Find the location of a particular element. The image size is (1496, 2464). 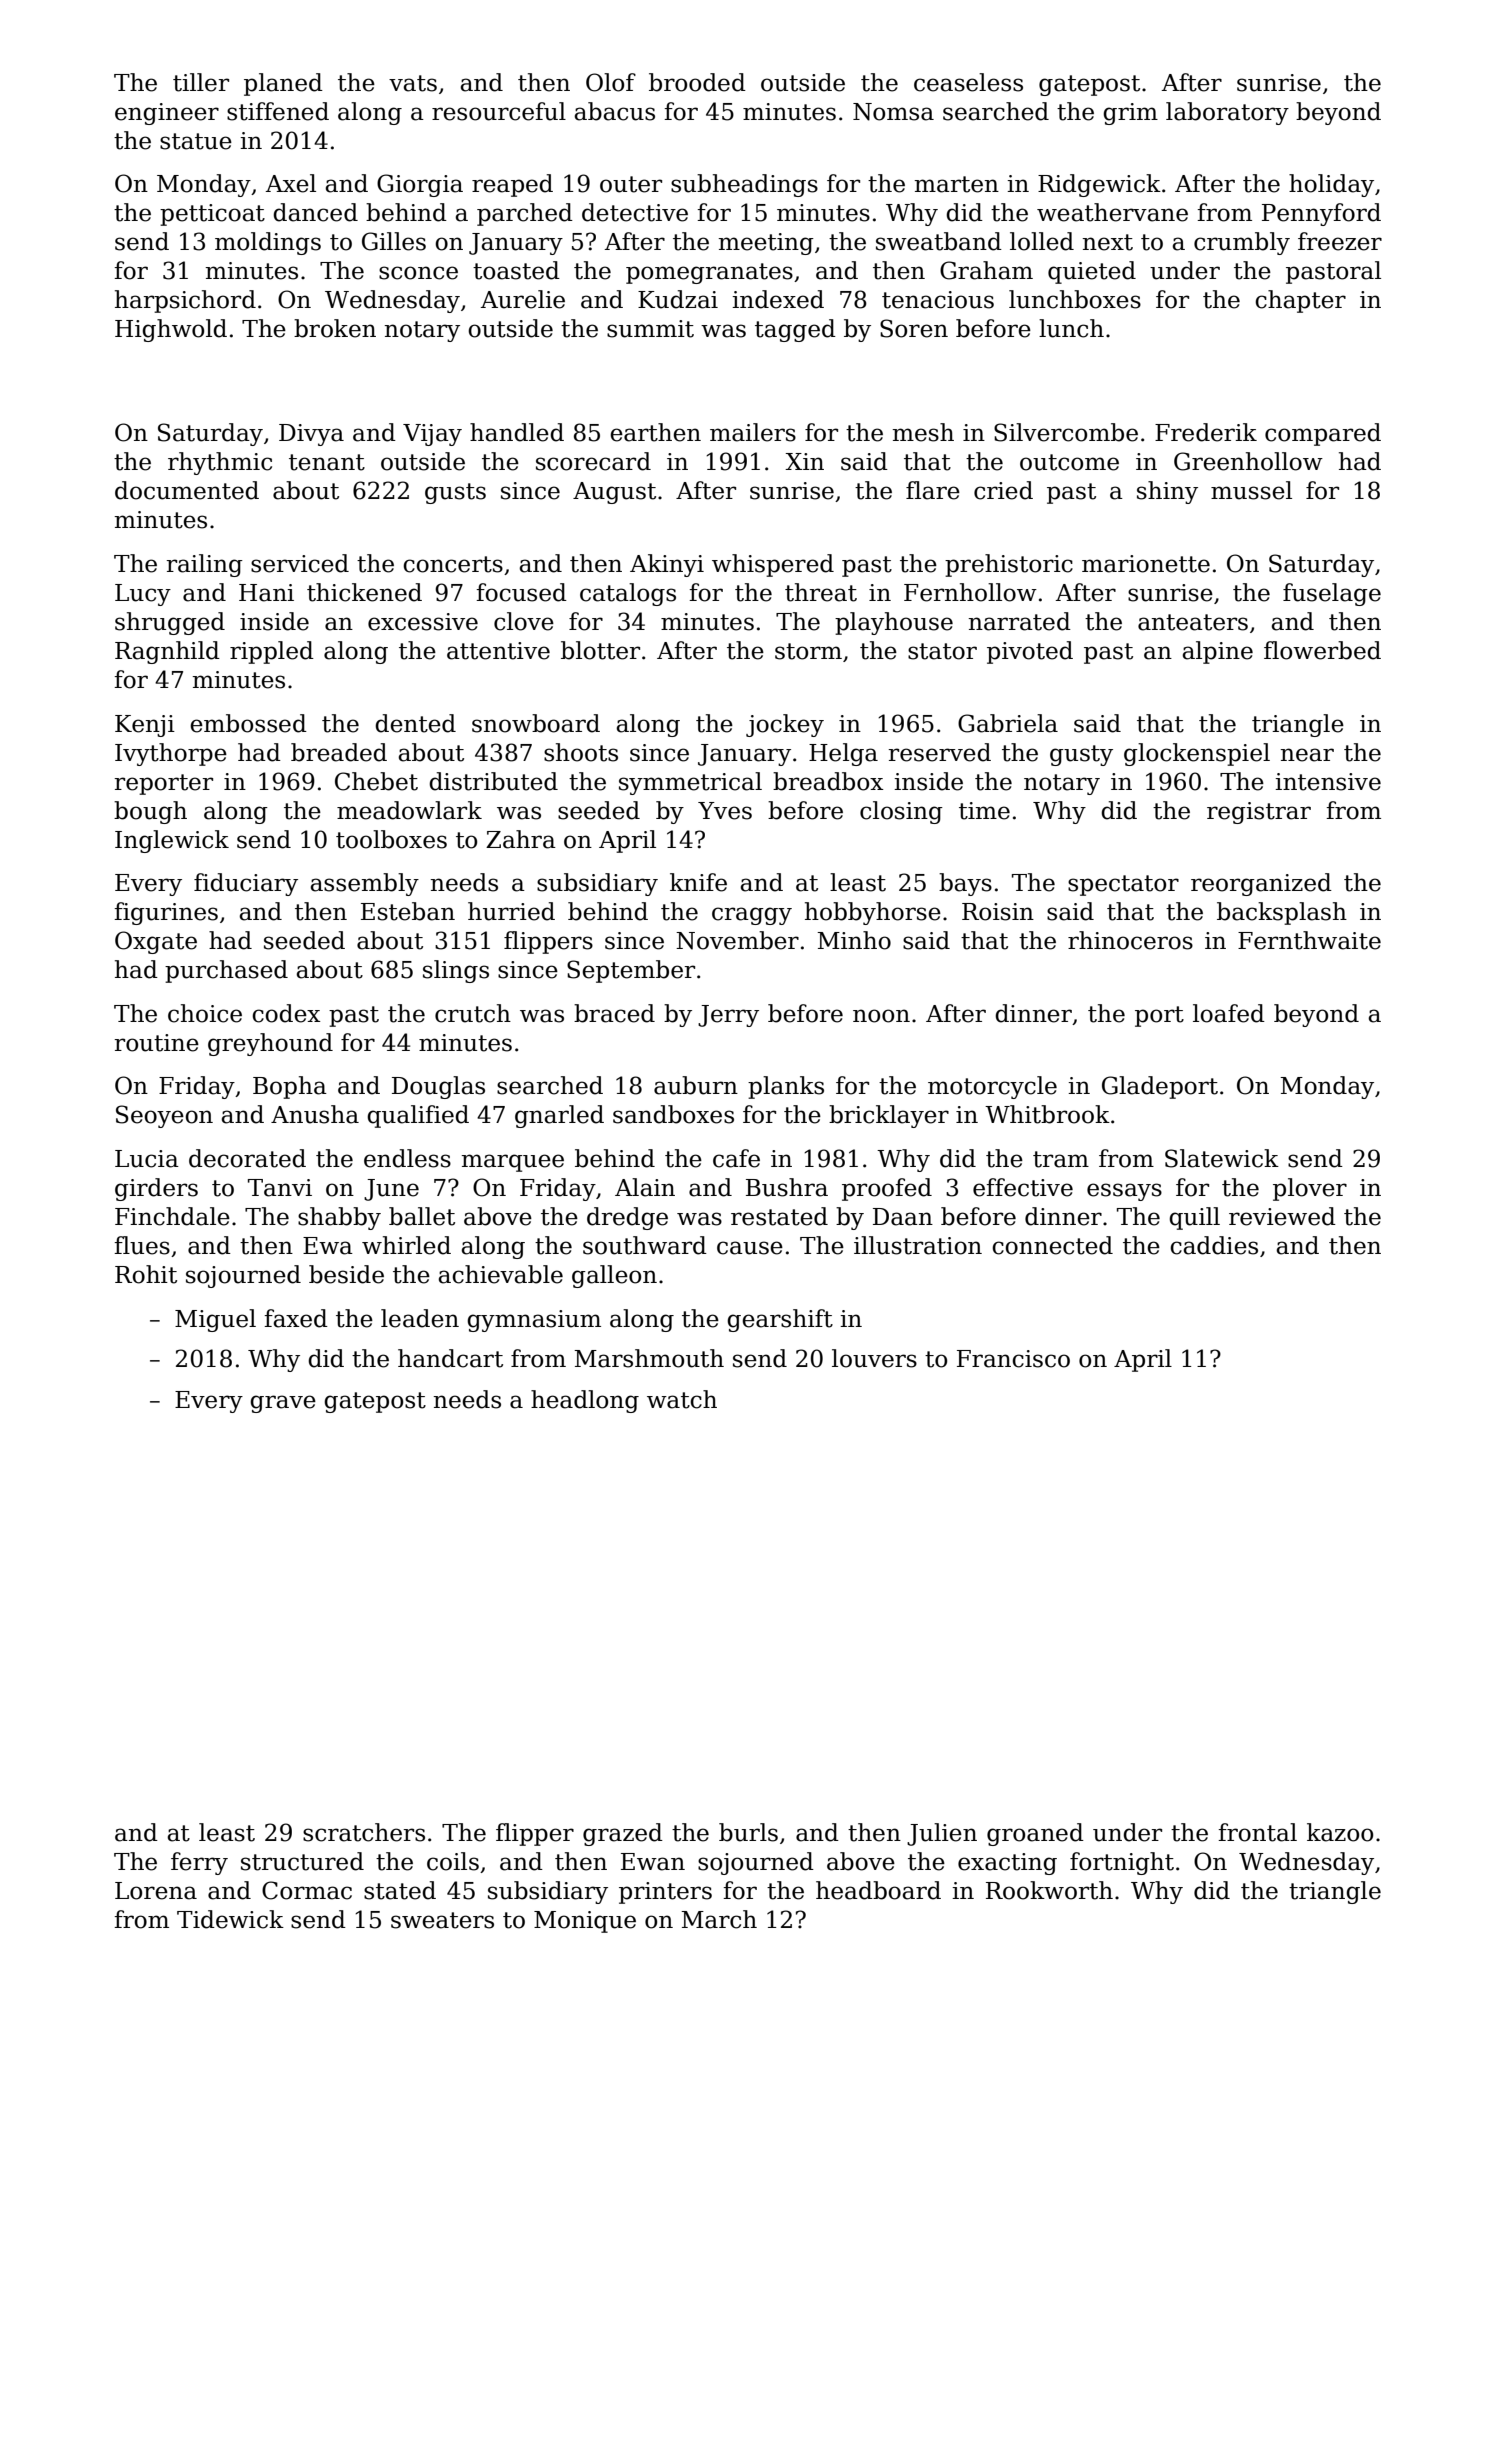

harpsichord is located at coordinates (185, 301).
